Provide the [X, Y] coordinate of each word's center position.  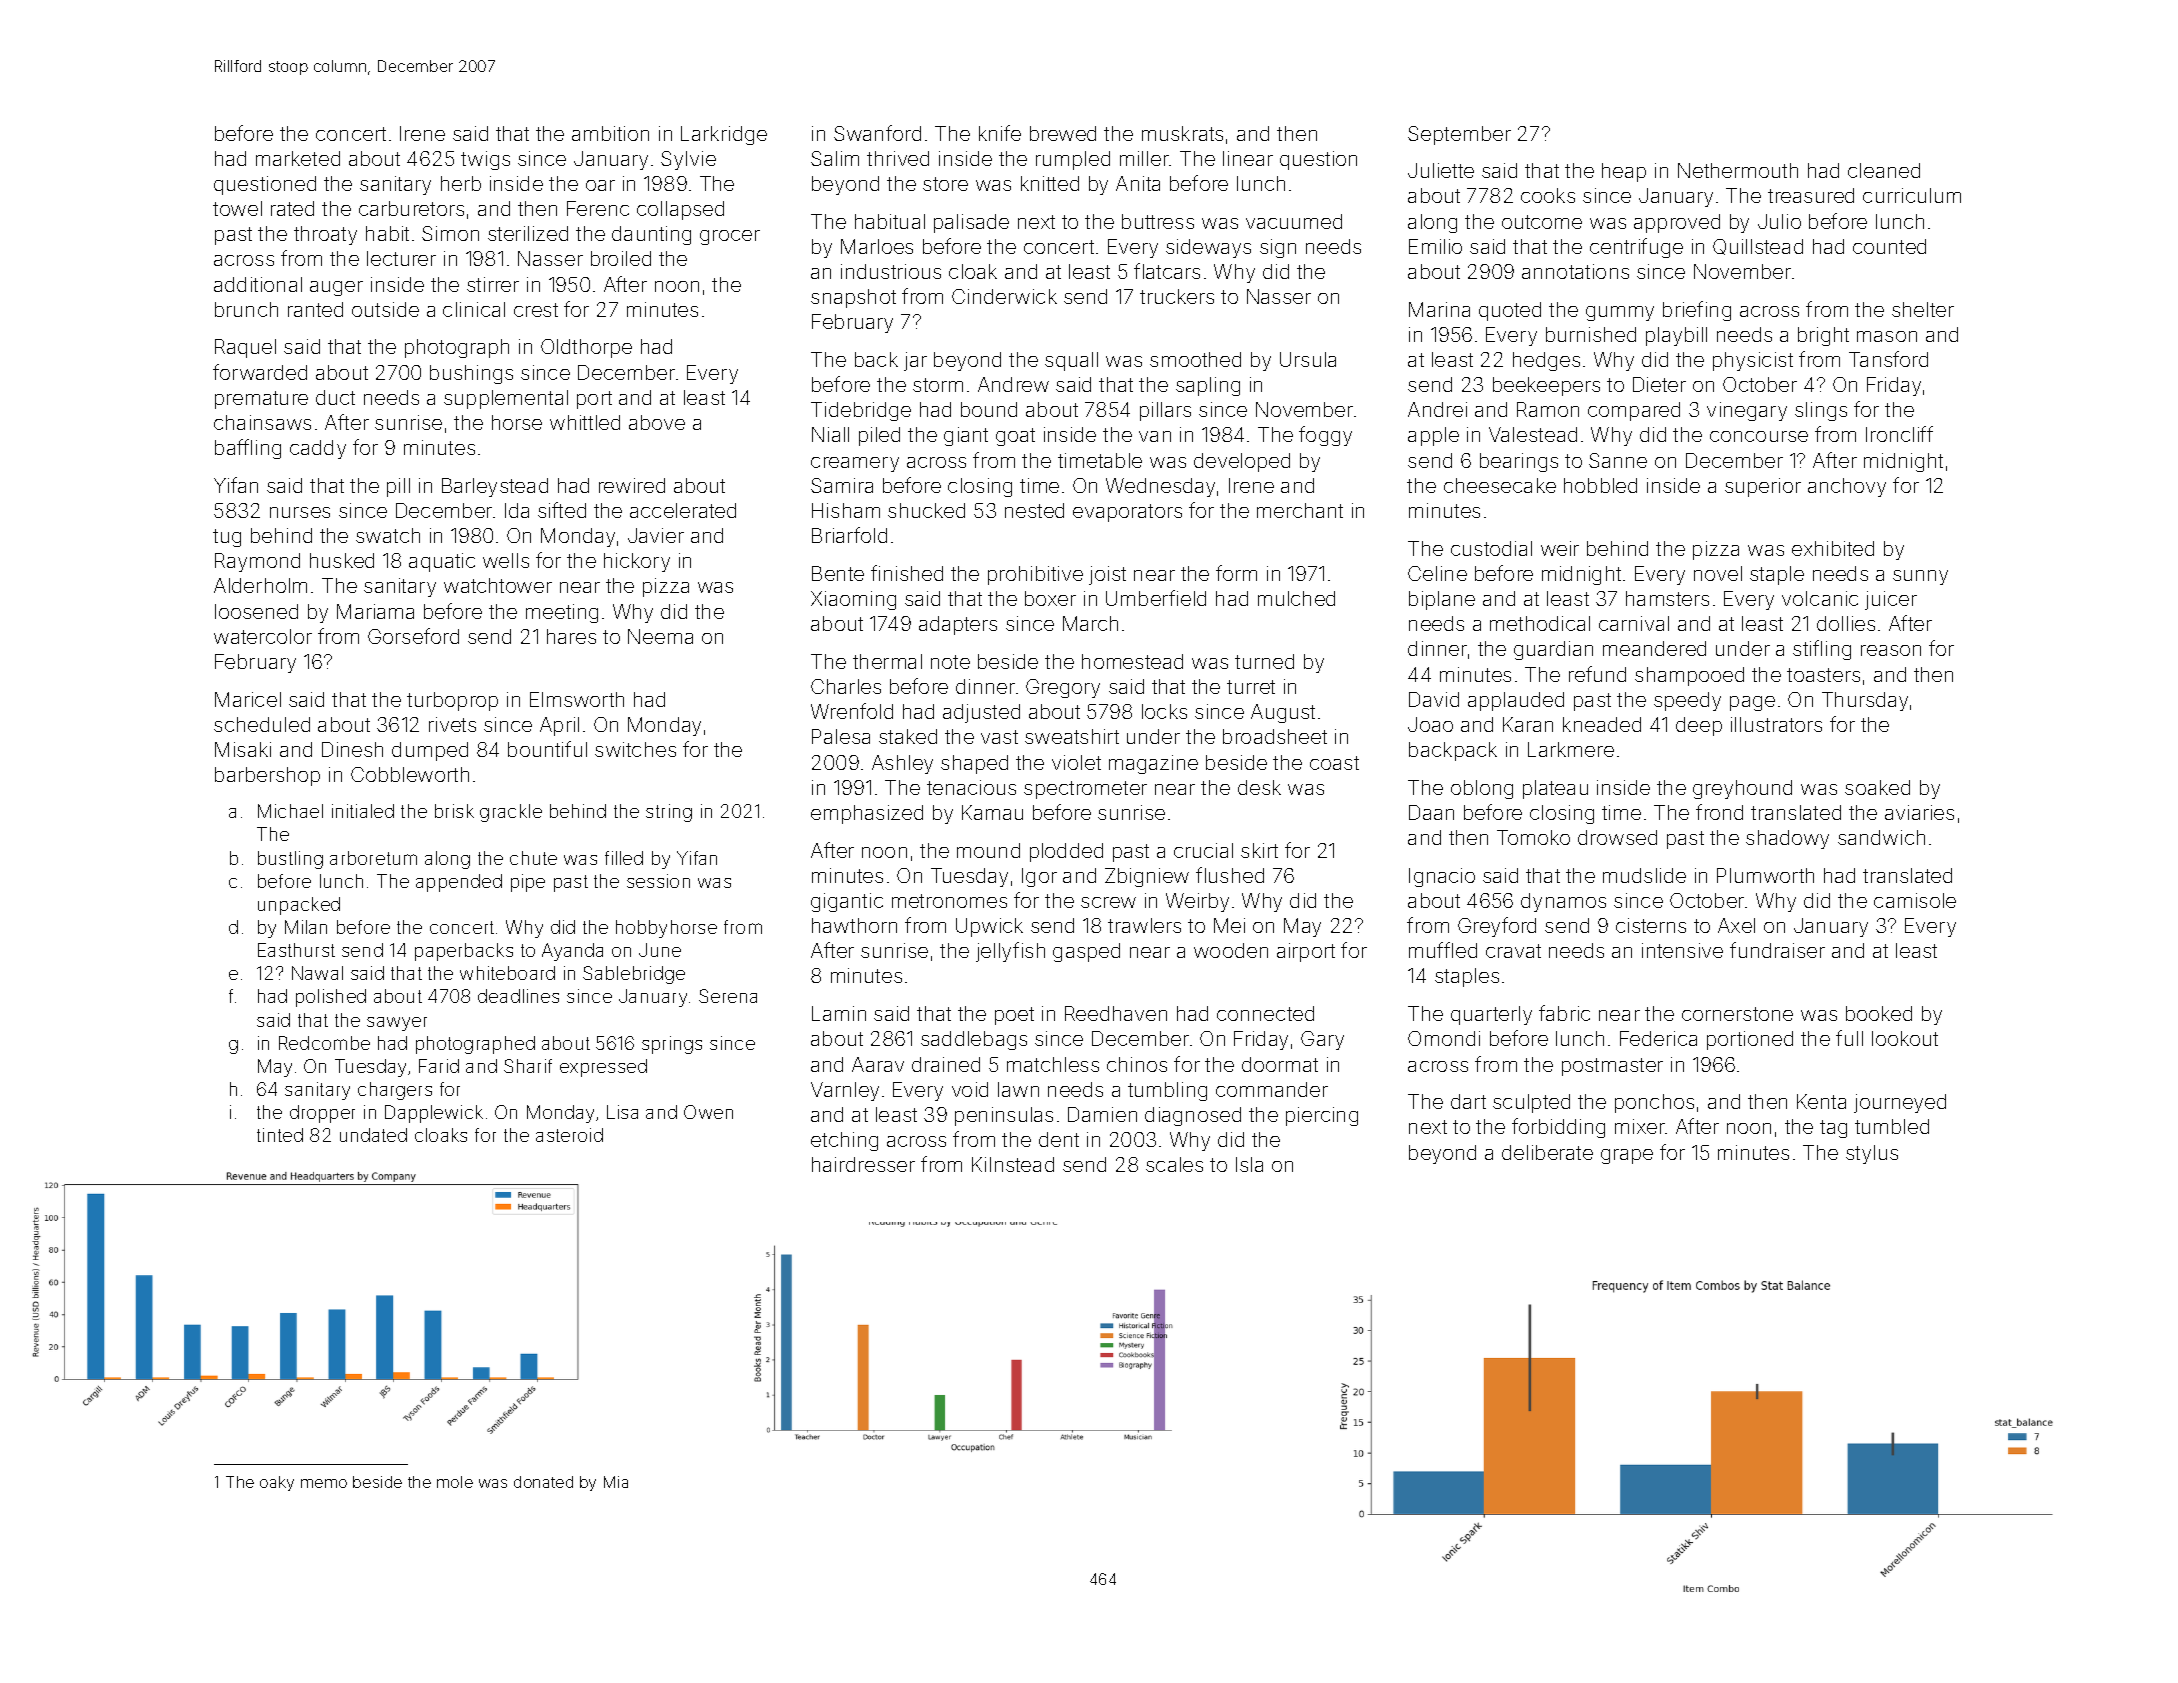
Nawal [317, 973]
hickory [637, 562]
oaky [277, 1483]
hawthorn [854, 925]
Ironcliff [1899, 434]
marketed [298, 158]
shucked [926, 510]
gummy [1620, 313]
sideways [1208, 248]
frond [1719, 812]
